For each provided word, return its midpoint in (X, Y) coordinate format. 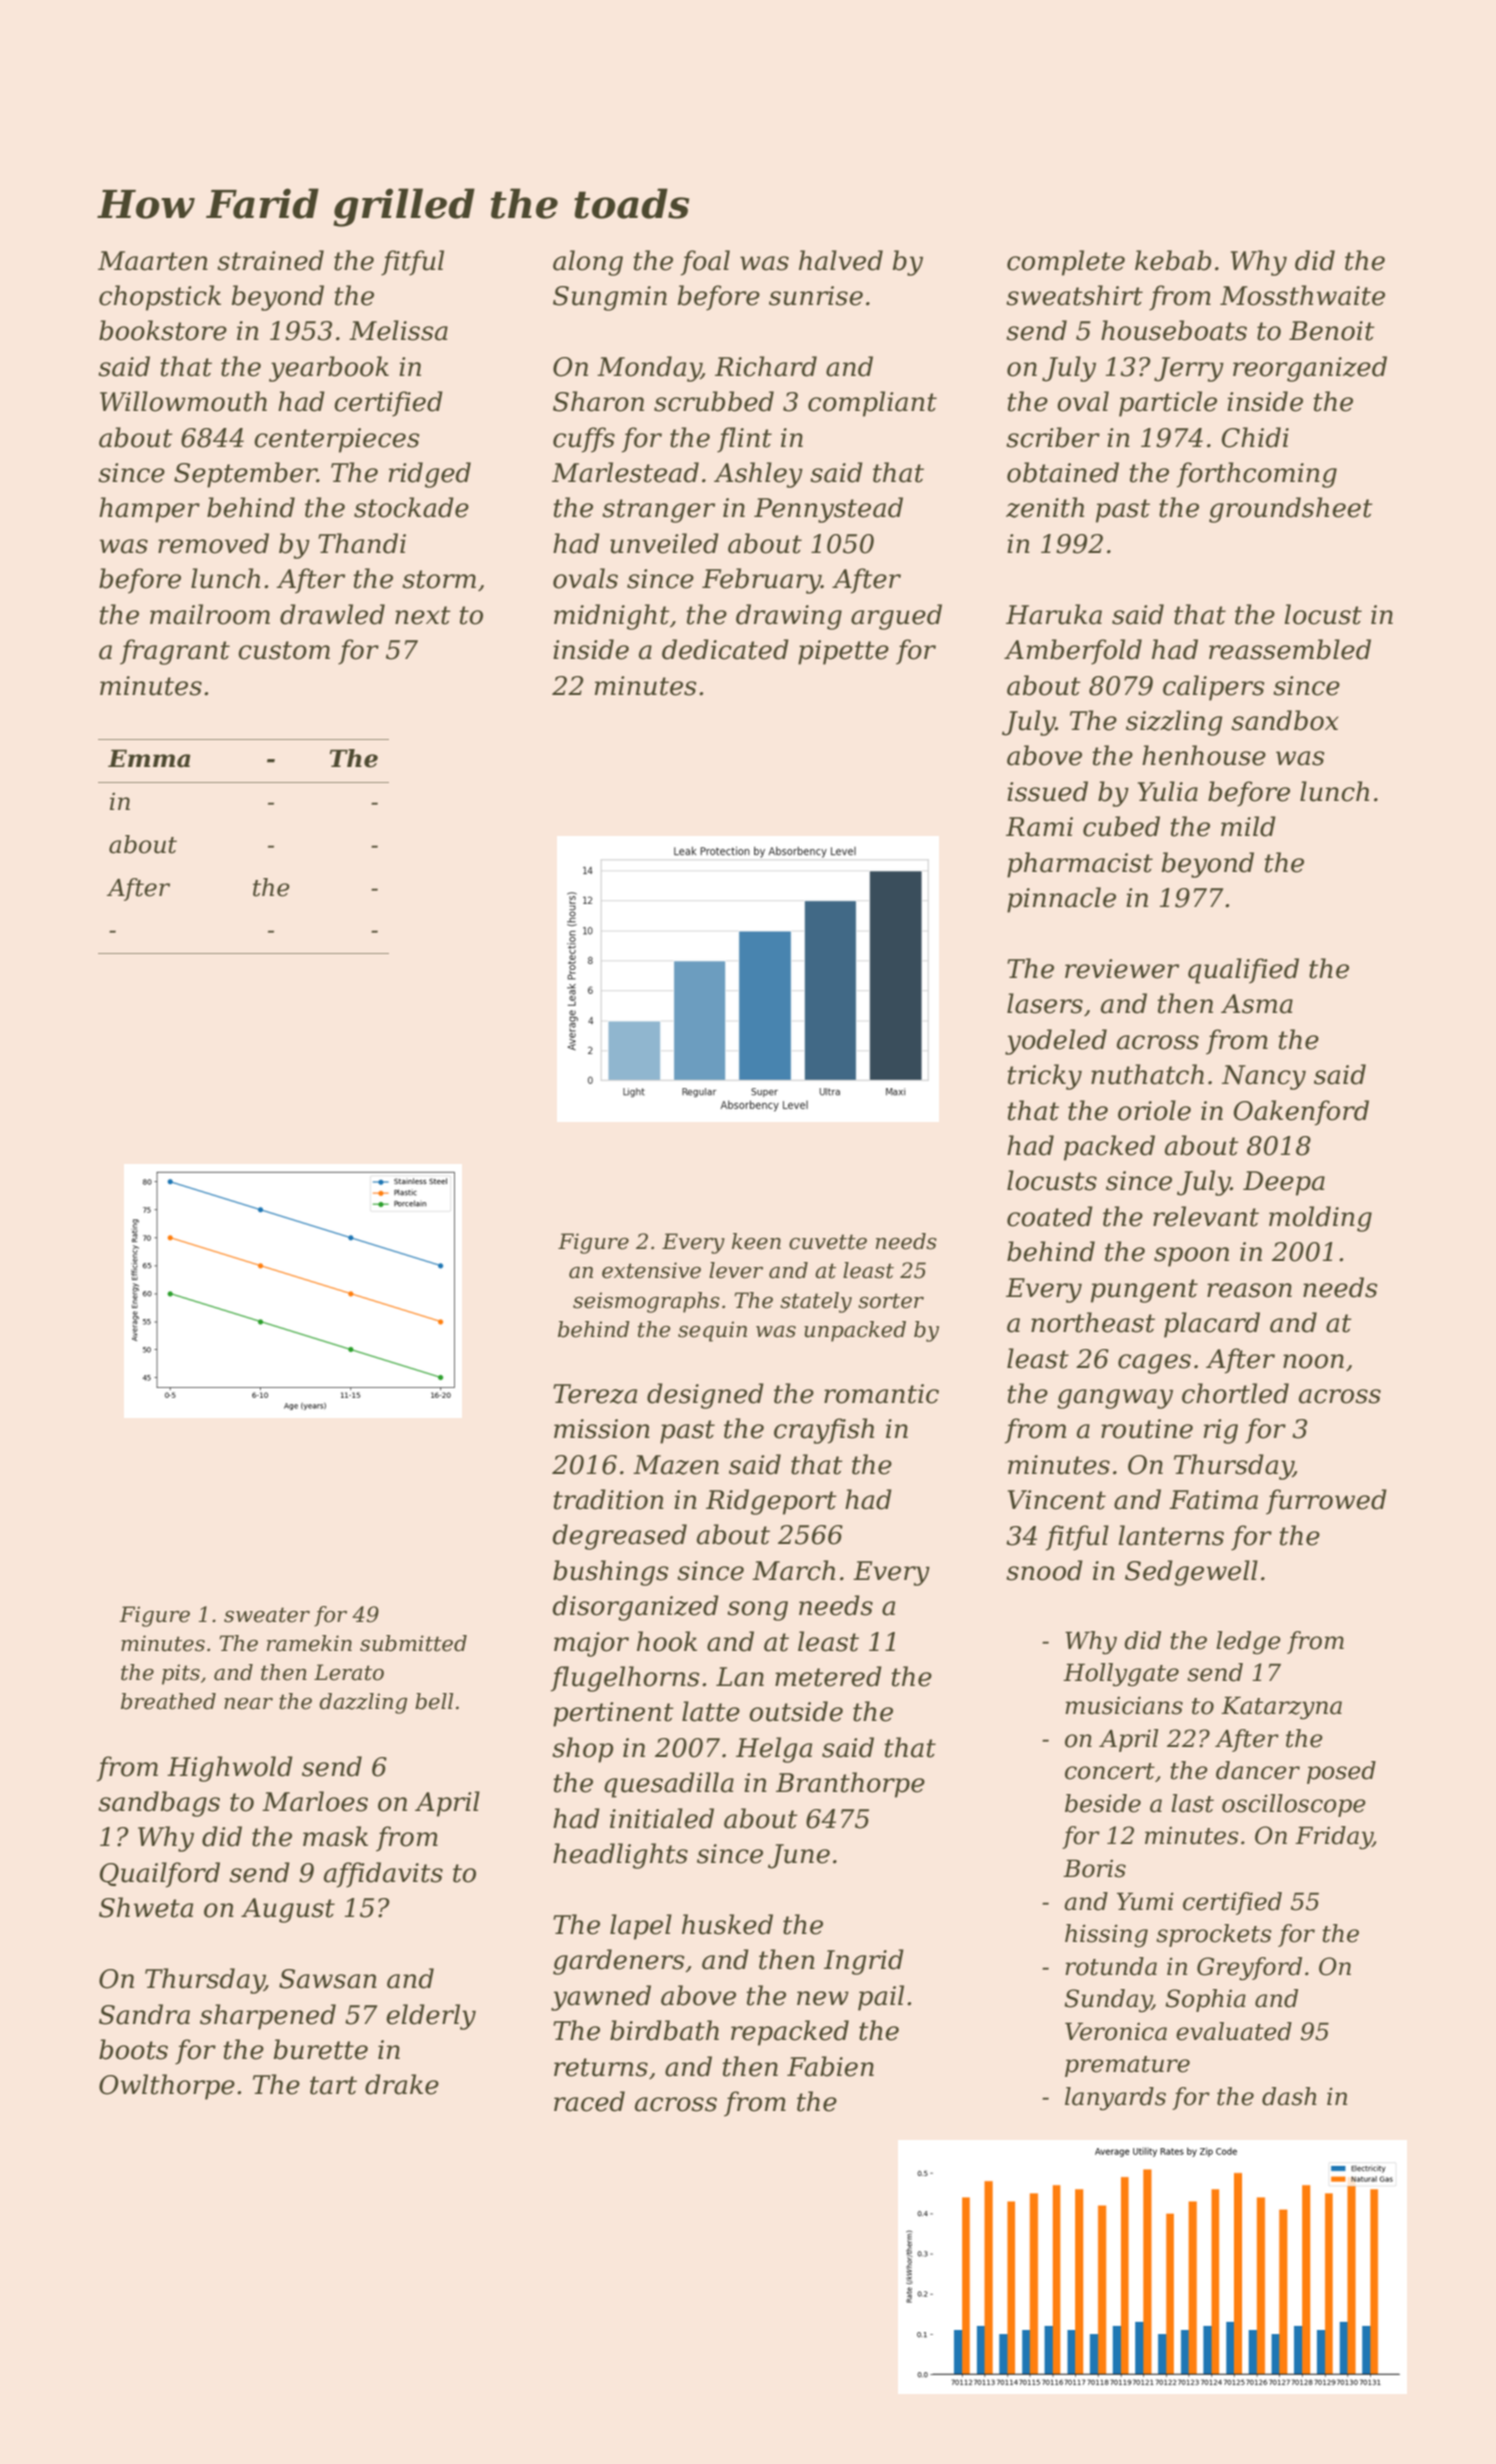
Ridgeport (771, 1502)
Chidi (1255, 437)
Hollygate (1121, 1675)
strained (270, 260)
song (757, 1611)
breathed (168, 1701)
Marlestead (625, 472)
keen (756, 1241)
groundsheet (1291, 510)
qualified (1243, 971)
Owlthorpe (167, 2087)
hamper (149, 510)
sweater (267, 1615)
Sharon (598, 401)
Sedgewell (1191, 1573)
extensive (651, 1270)
